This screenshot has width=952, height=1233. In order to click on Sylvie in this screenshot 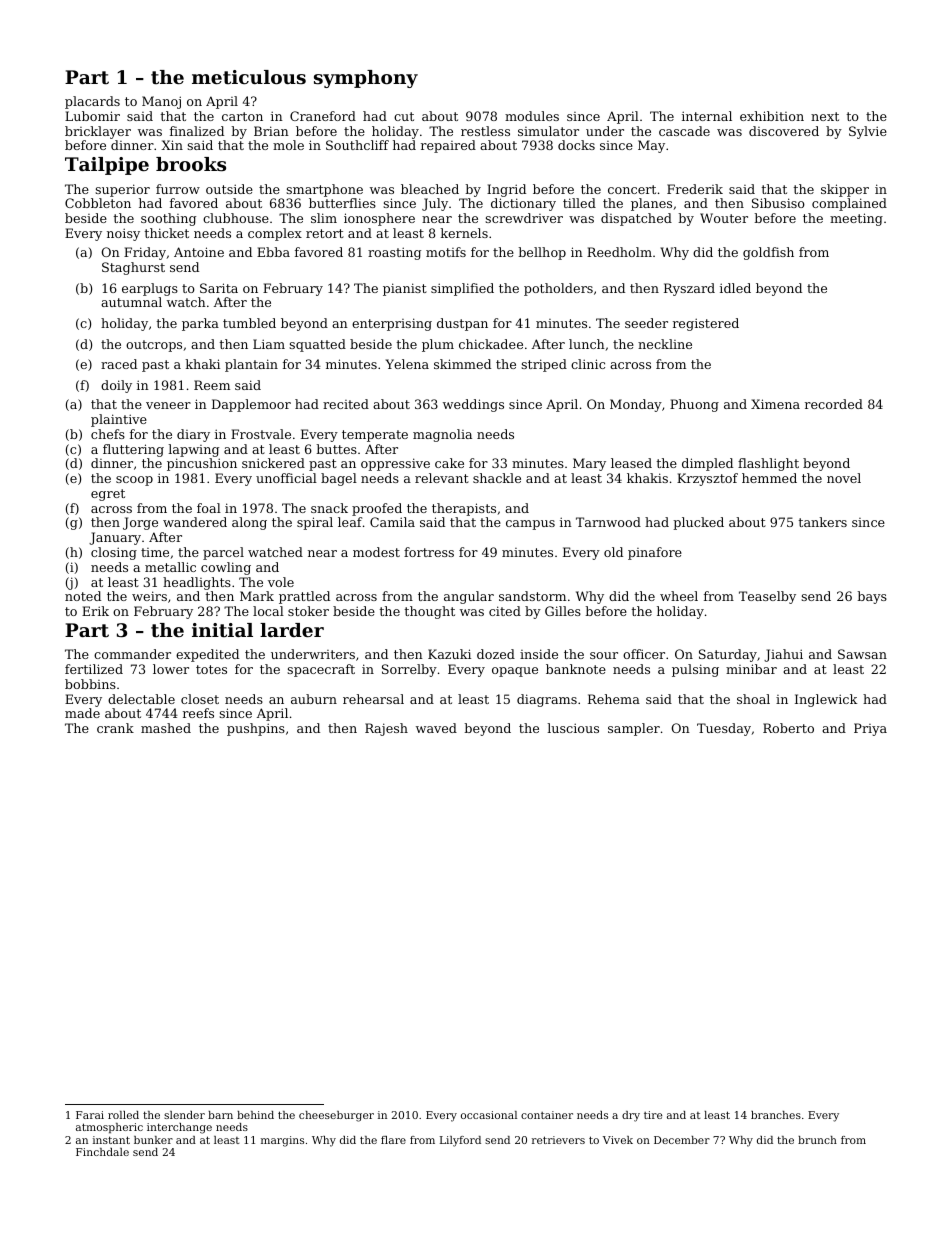, I will do `click(868, 132)`.
